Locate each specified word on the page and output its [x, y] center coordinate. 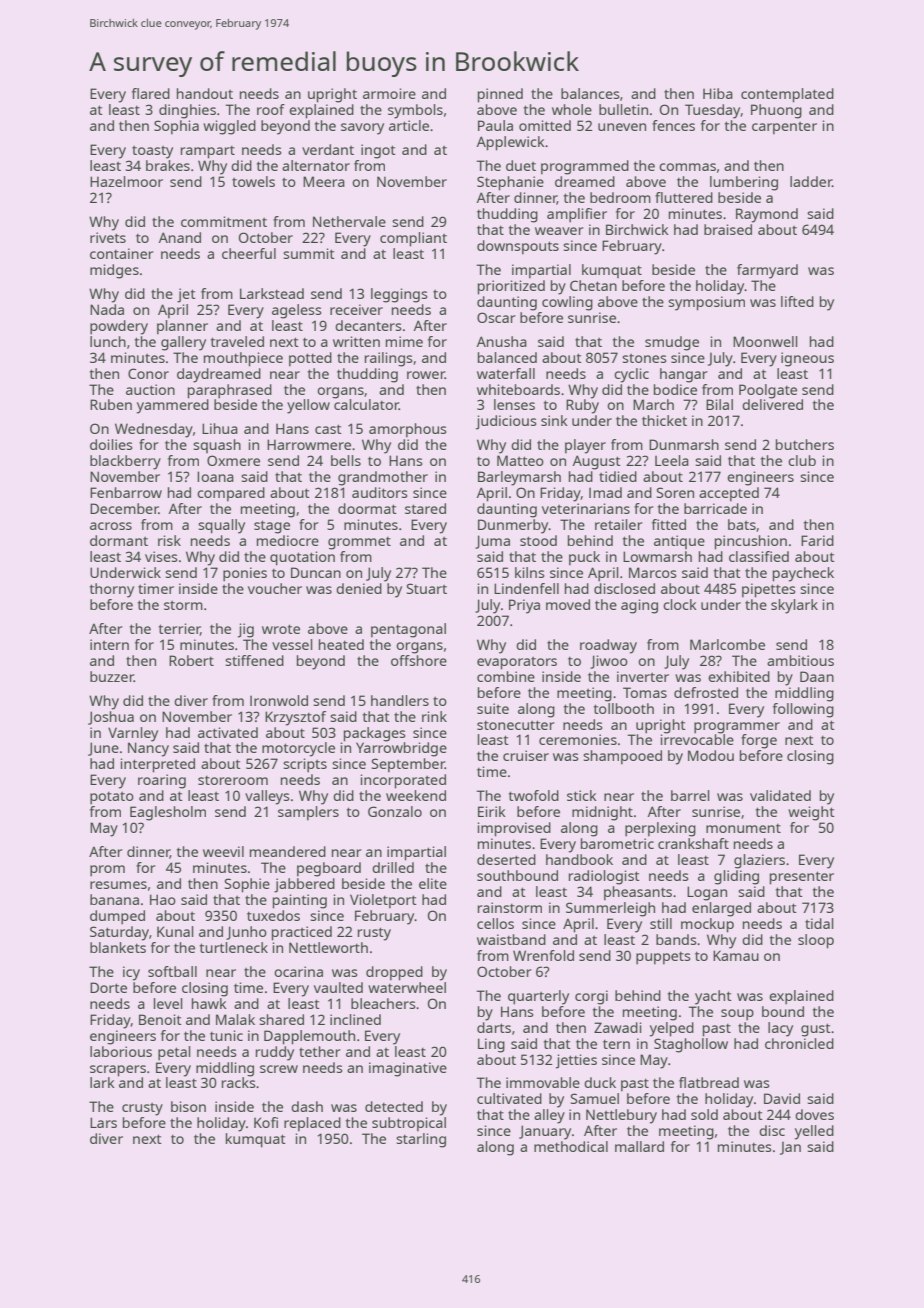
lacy [780, 1029]
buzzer [112, 676]
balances [590, 93]
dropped [394, 973]
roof [271, 109]
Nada [107, 309]
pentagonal [408, 630]
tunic [226, 1035]
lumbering [744, 183]
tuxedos [273, 915]
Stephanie [510, 183]
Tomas [645, 692]
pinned [500, 95]
